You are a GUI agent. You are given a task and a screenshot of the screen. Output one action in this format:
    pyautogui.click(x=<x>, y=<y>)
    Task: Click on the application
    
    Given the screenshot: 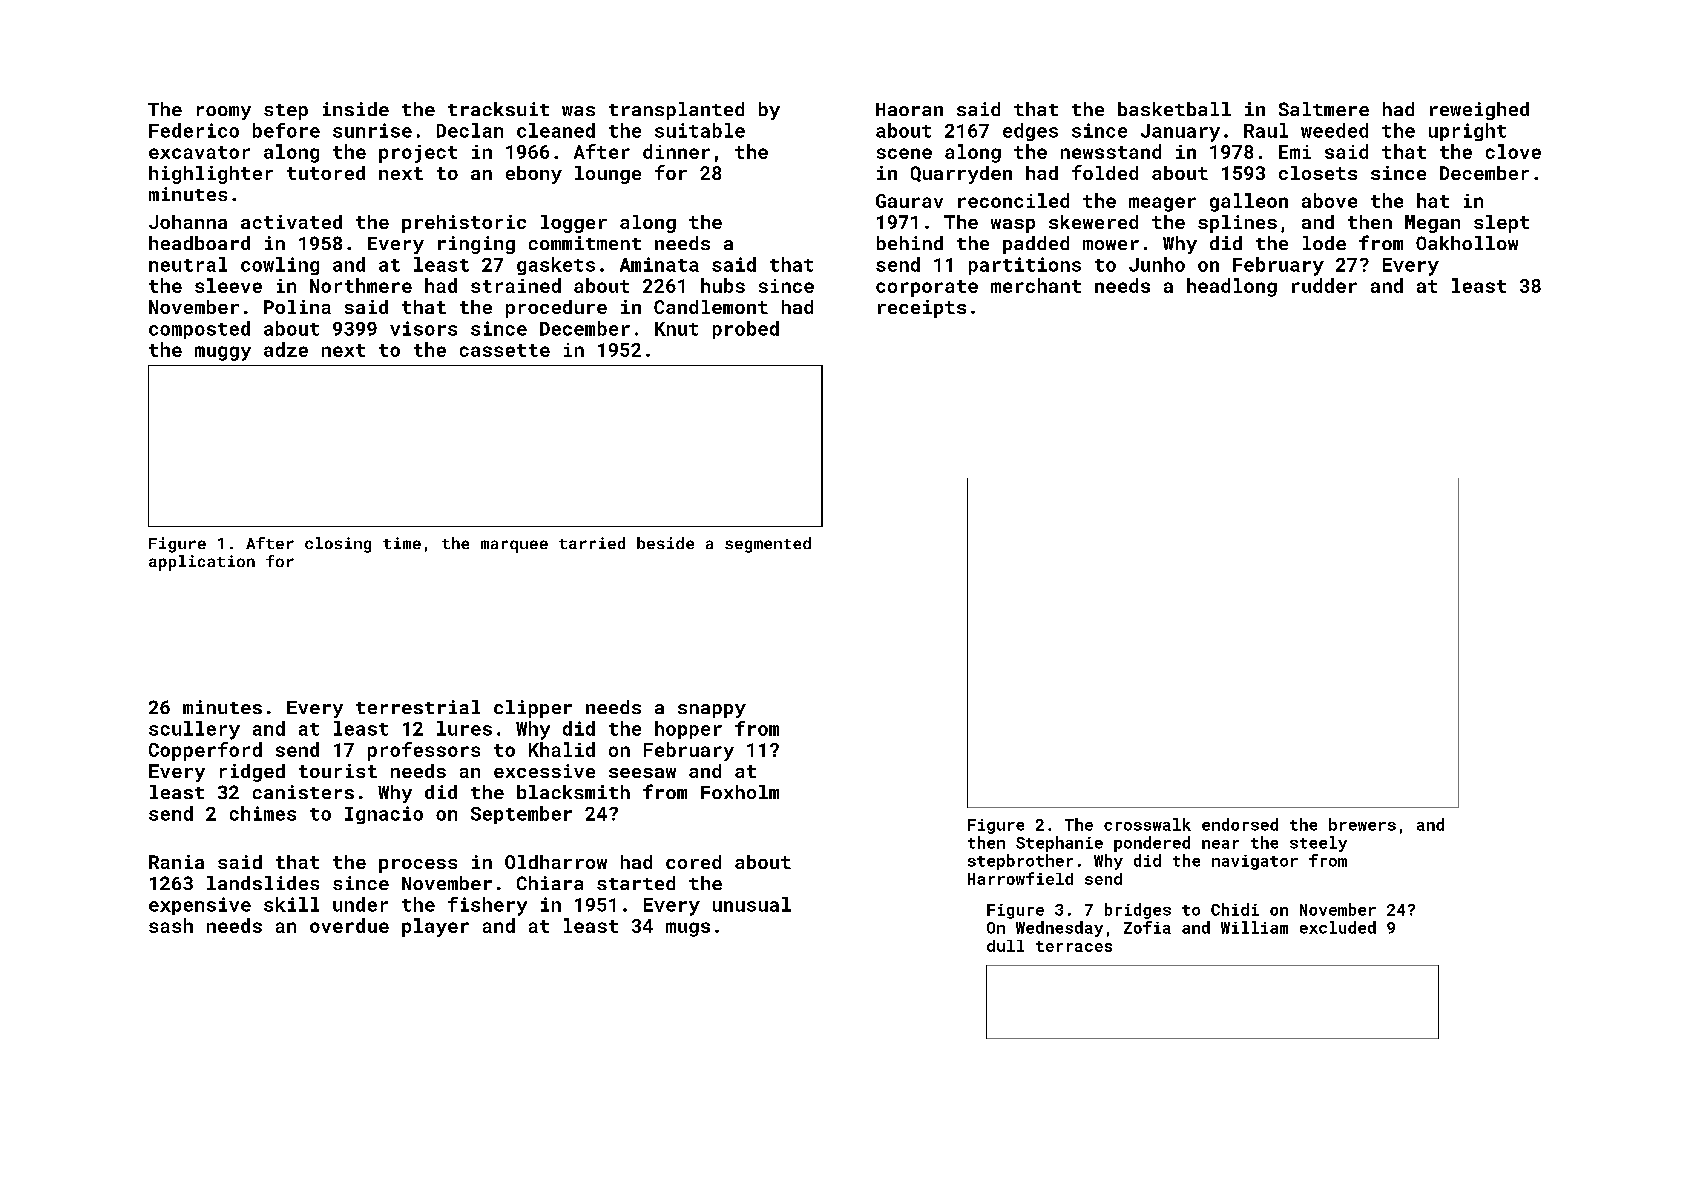 What is the action you would take?
    pyautogui.click(x=202, y=563)
